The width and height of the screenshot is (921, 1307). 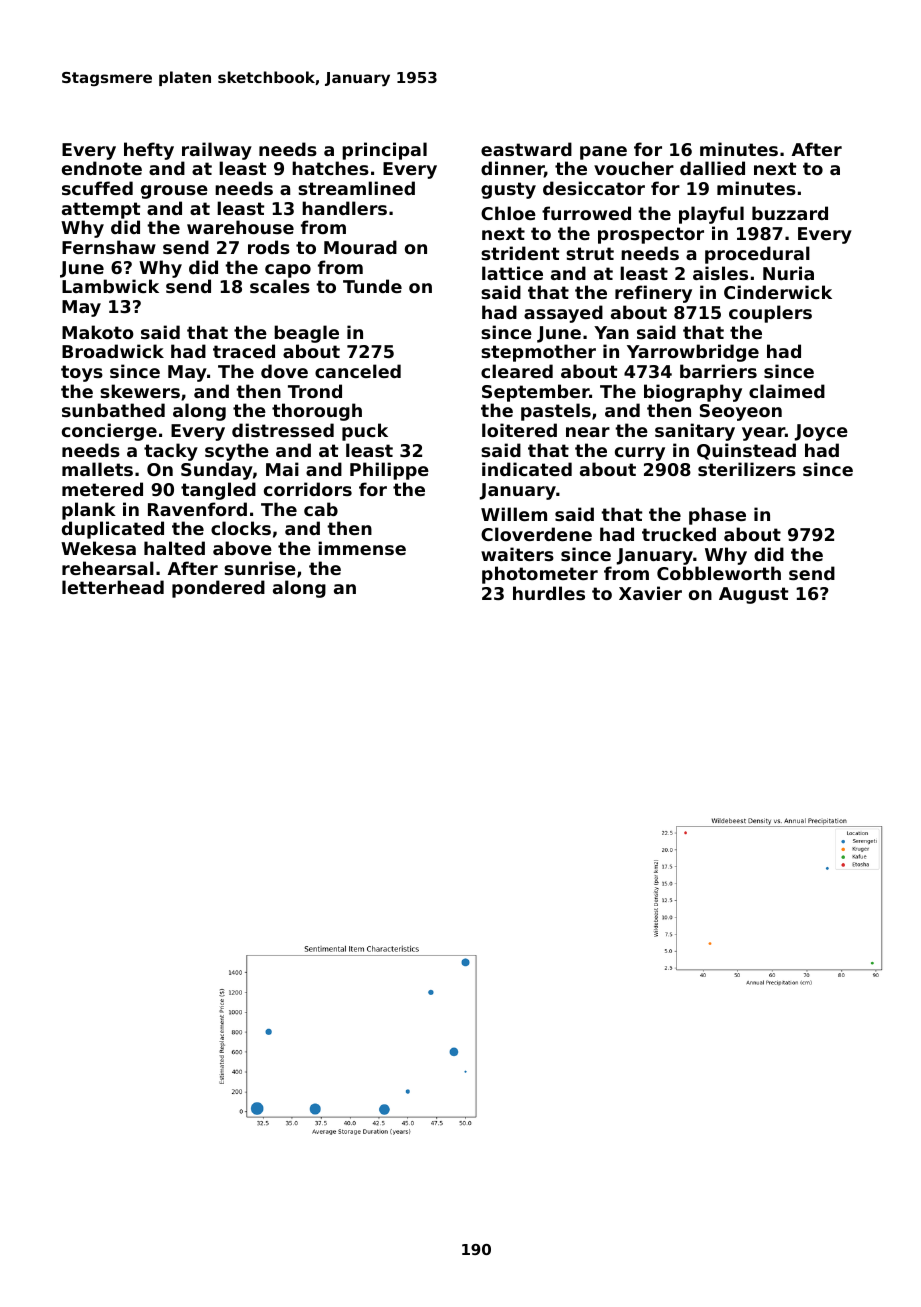 What do you see at coordinates (174, 548) in the screenshot?
I see `halted` at bounding box center [174, 548].
